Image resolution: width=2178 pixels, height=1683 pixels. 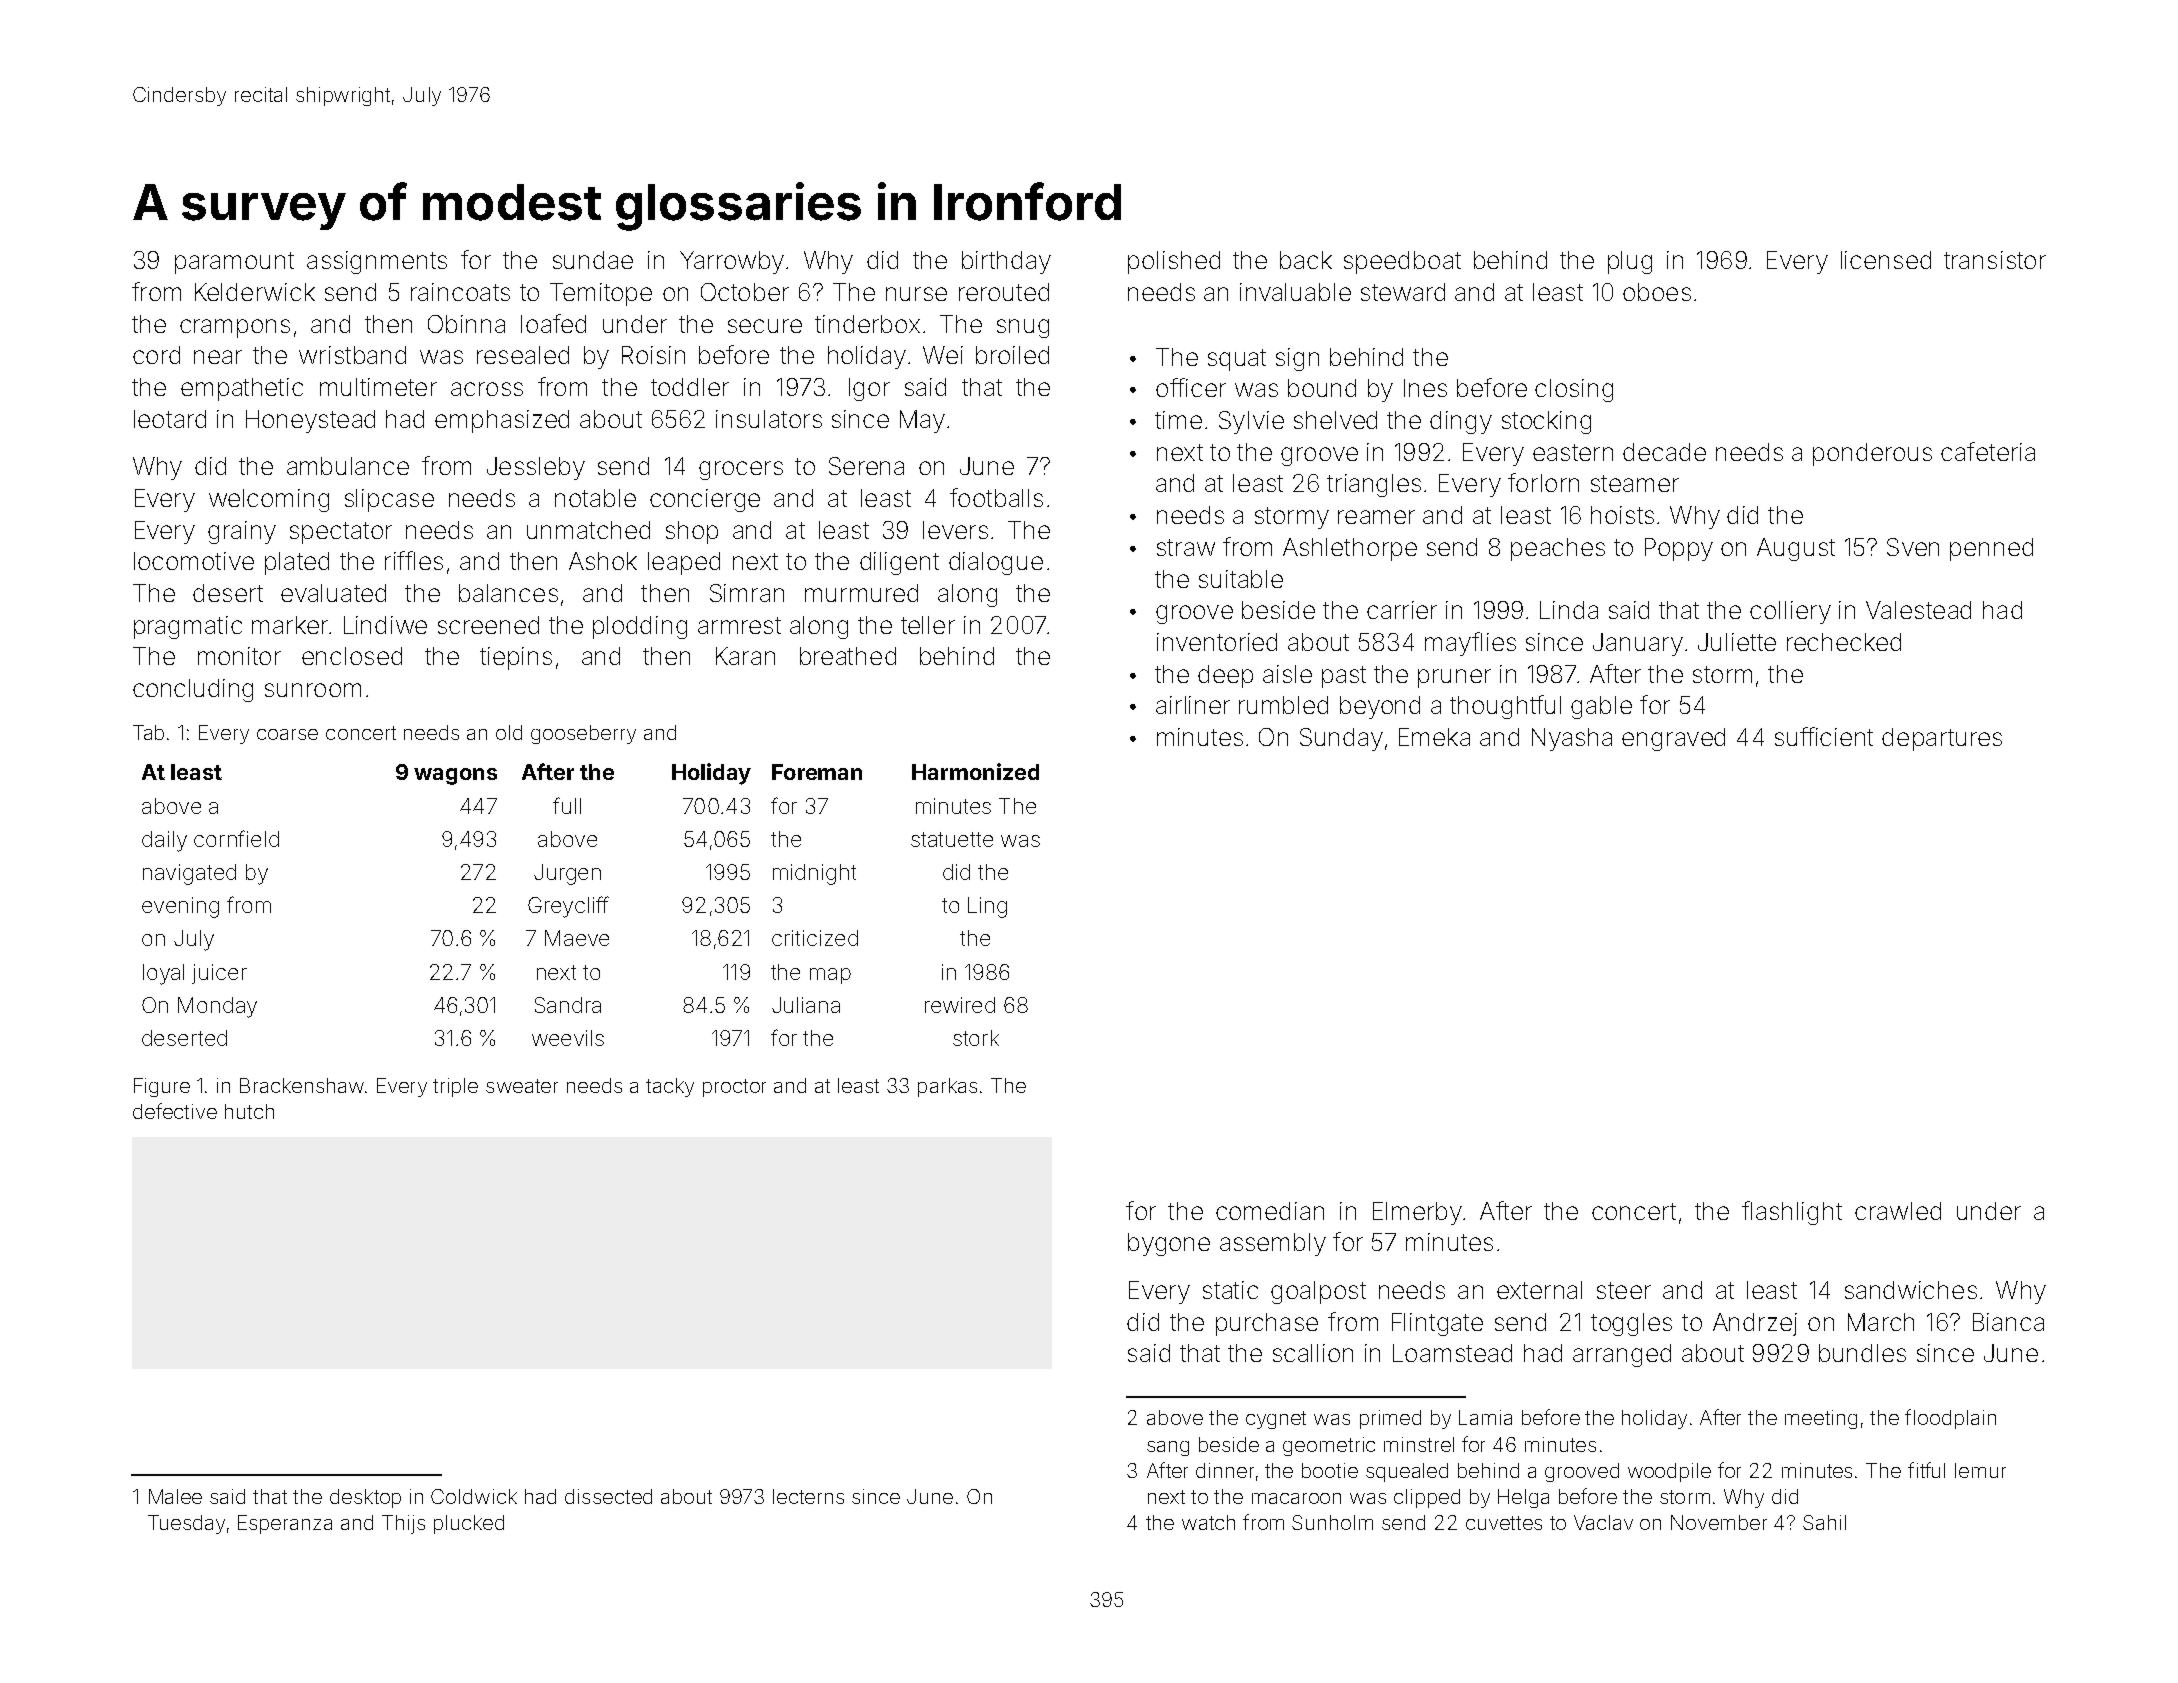 I want to click on sweater, so click(x=522, y=1086).
